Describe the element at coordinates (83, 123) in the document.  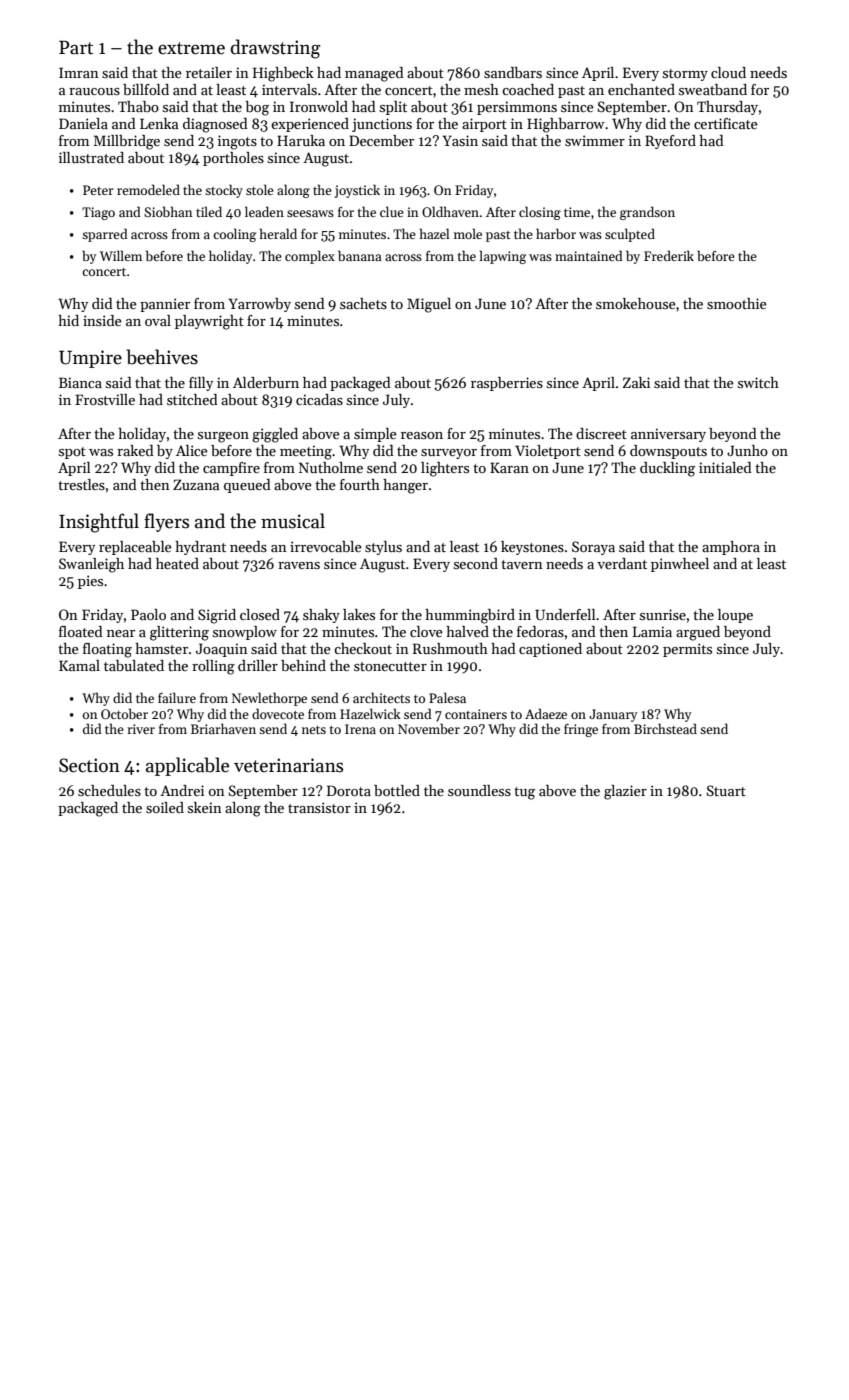
I see `Daniela` at that location.
